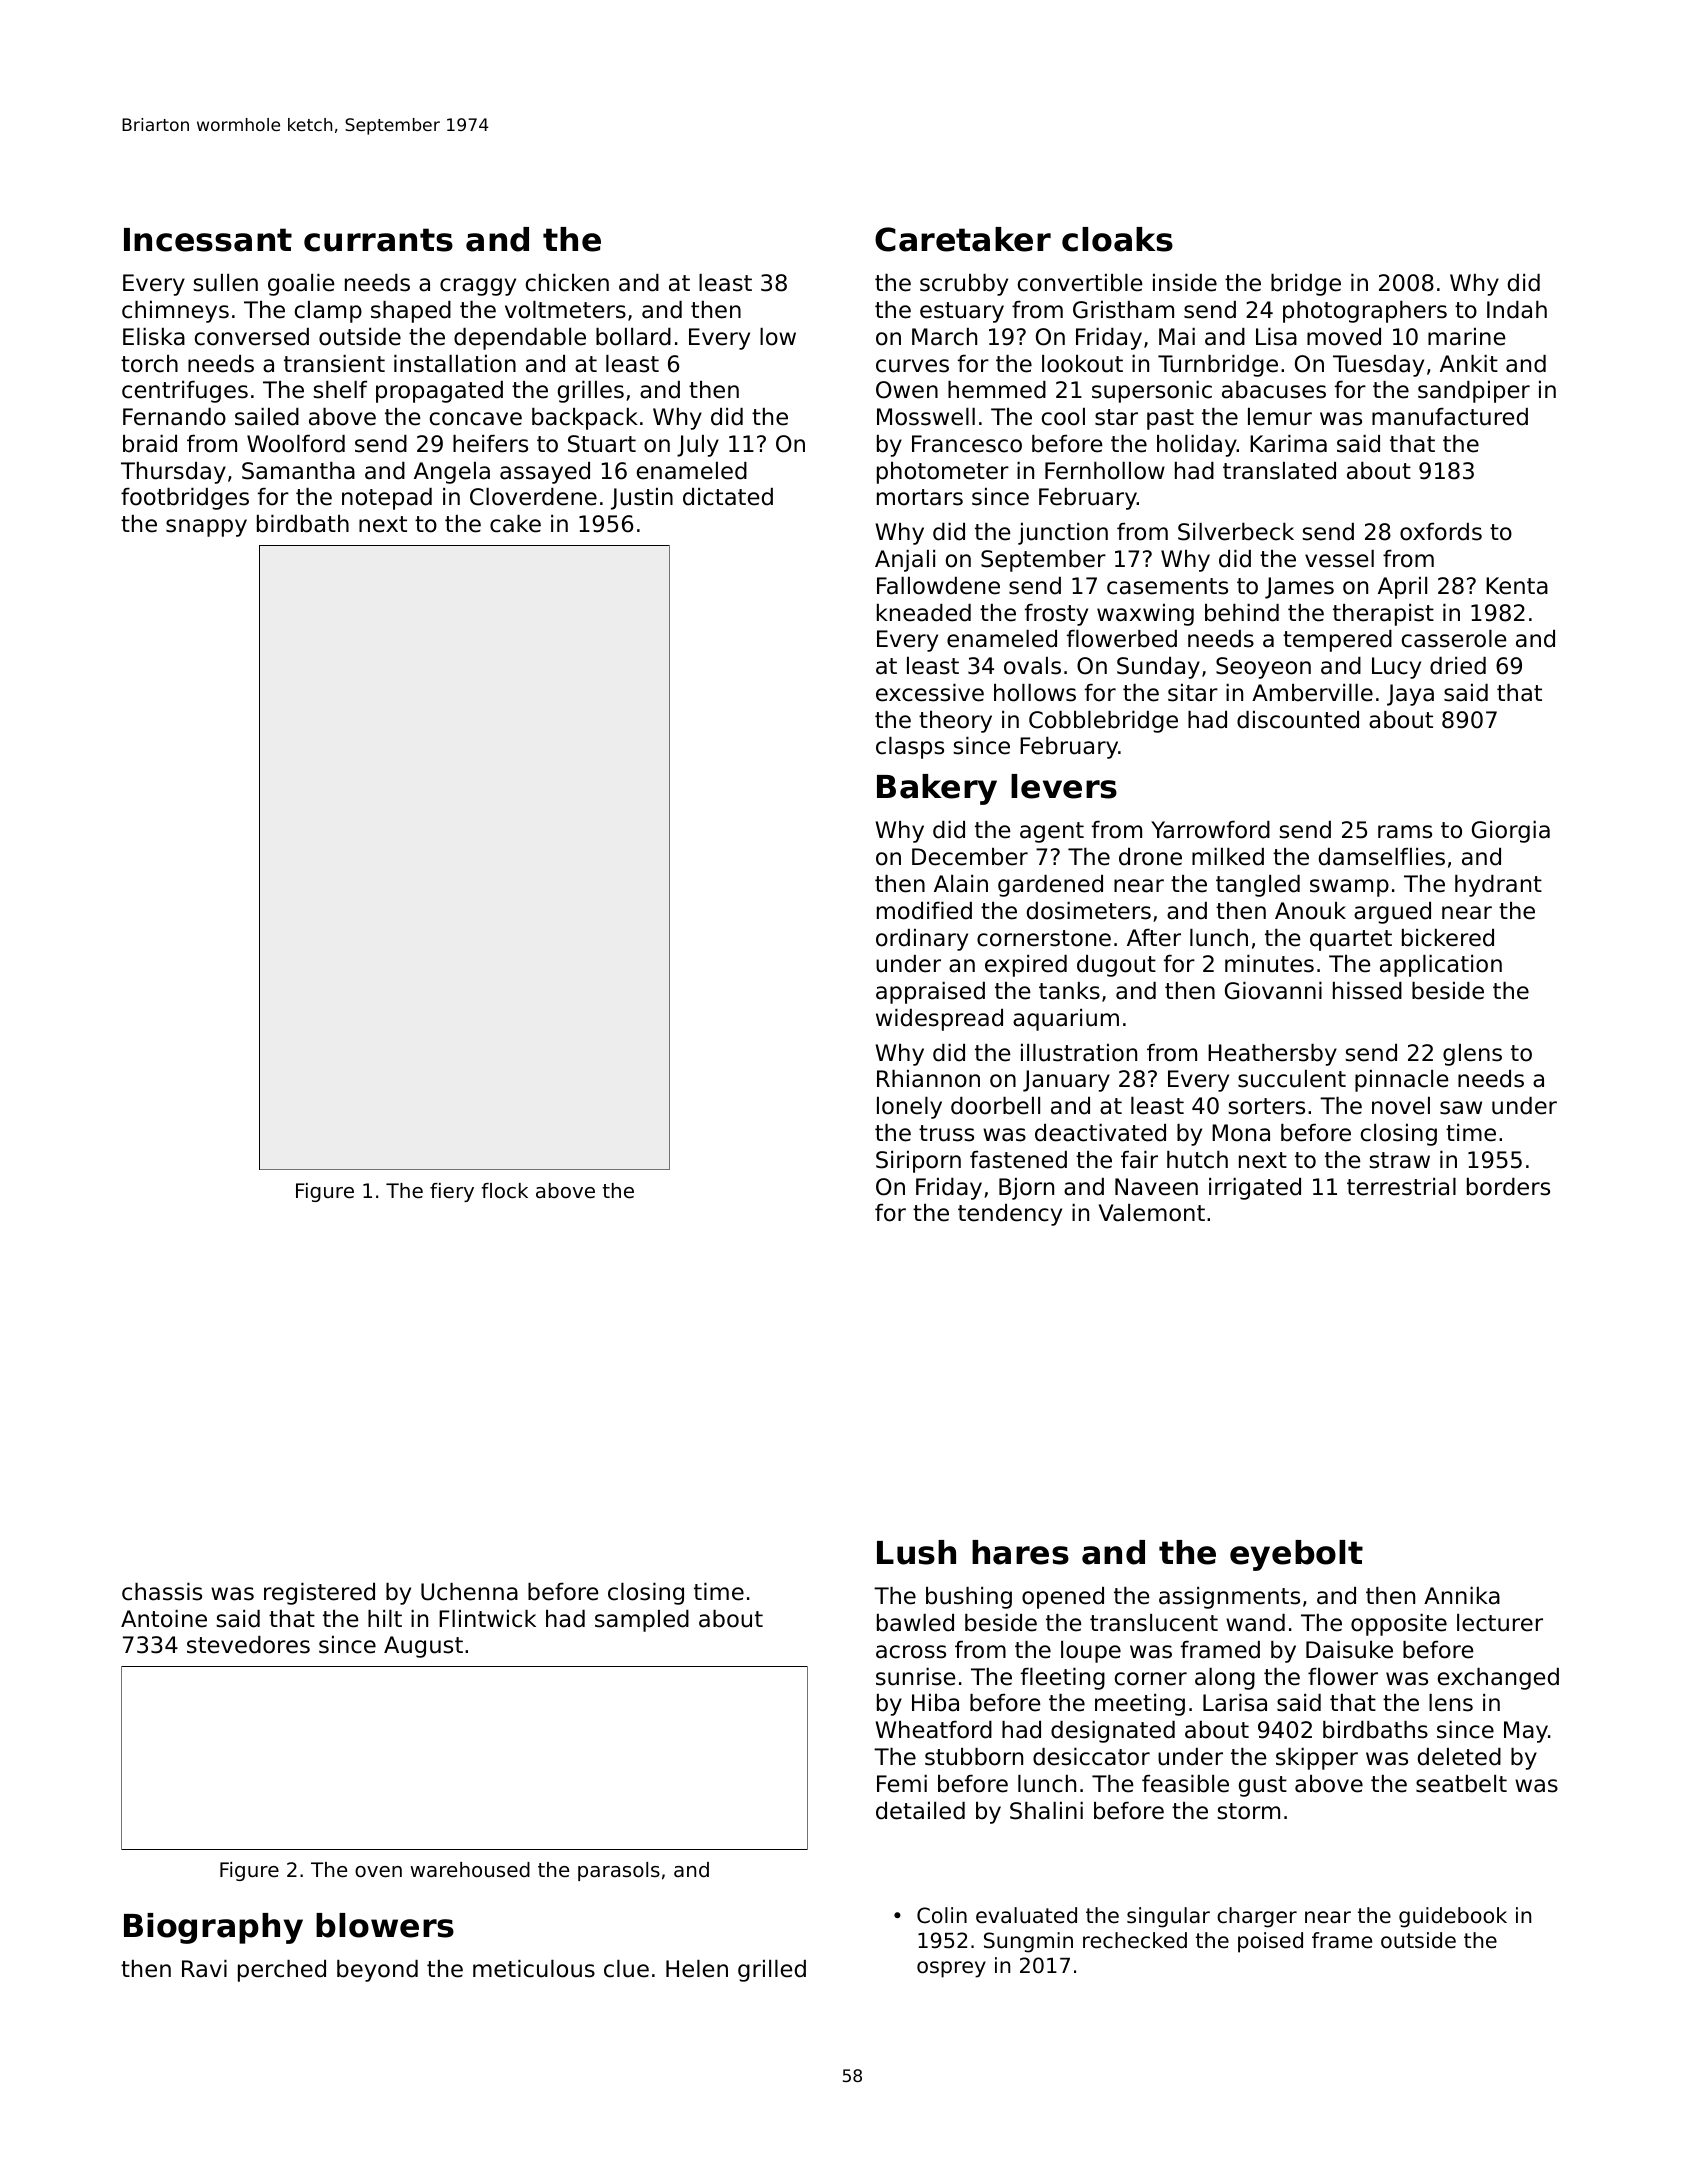 The width and height of the screenshot is (1683, 2178). I want to click on Bakery, so click(937, 789).
